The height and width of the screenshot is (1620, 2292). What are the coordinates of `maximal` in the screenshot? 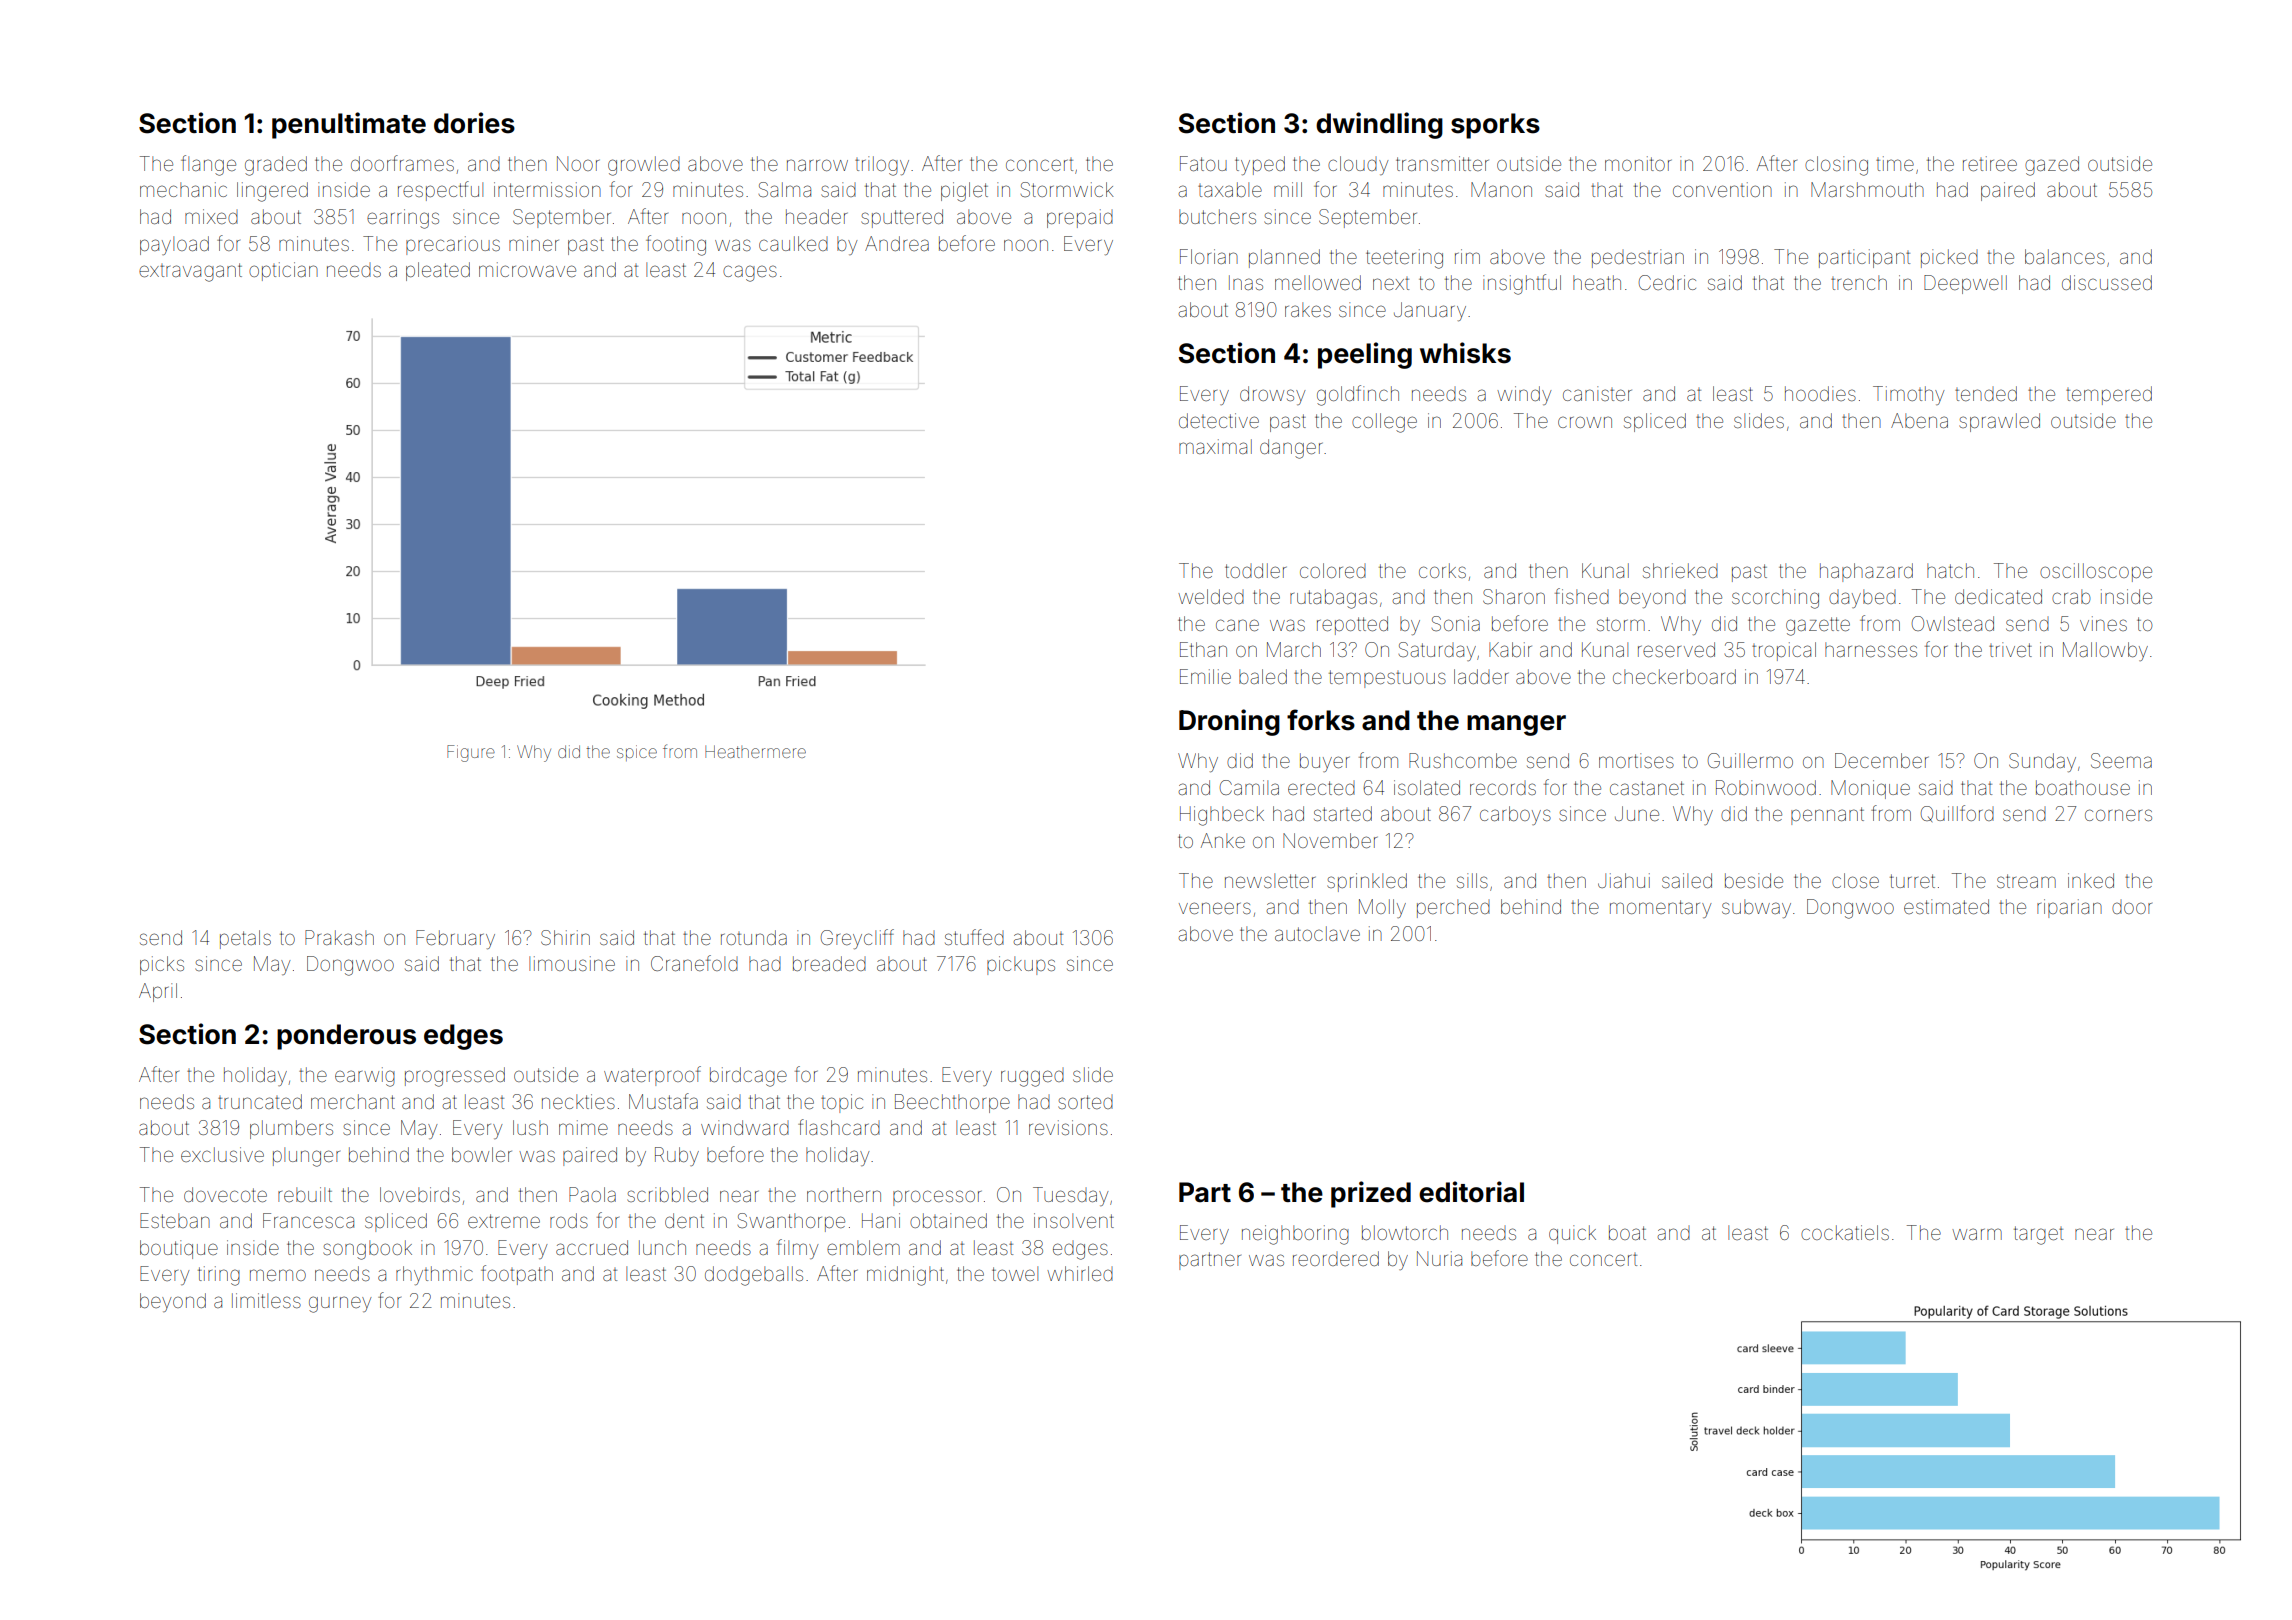 It's located at (1215, 446).
